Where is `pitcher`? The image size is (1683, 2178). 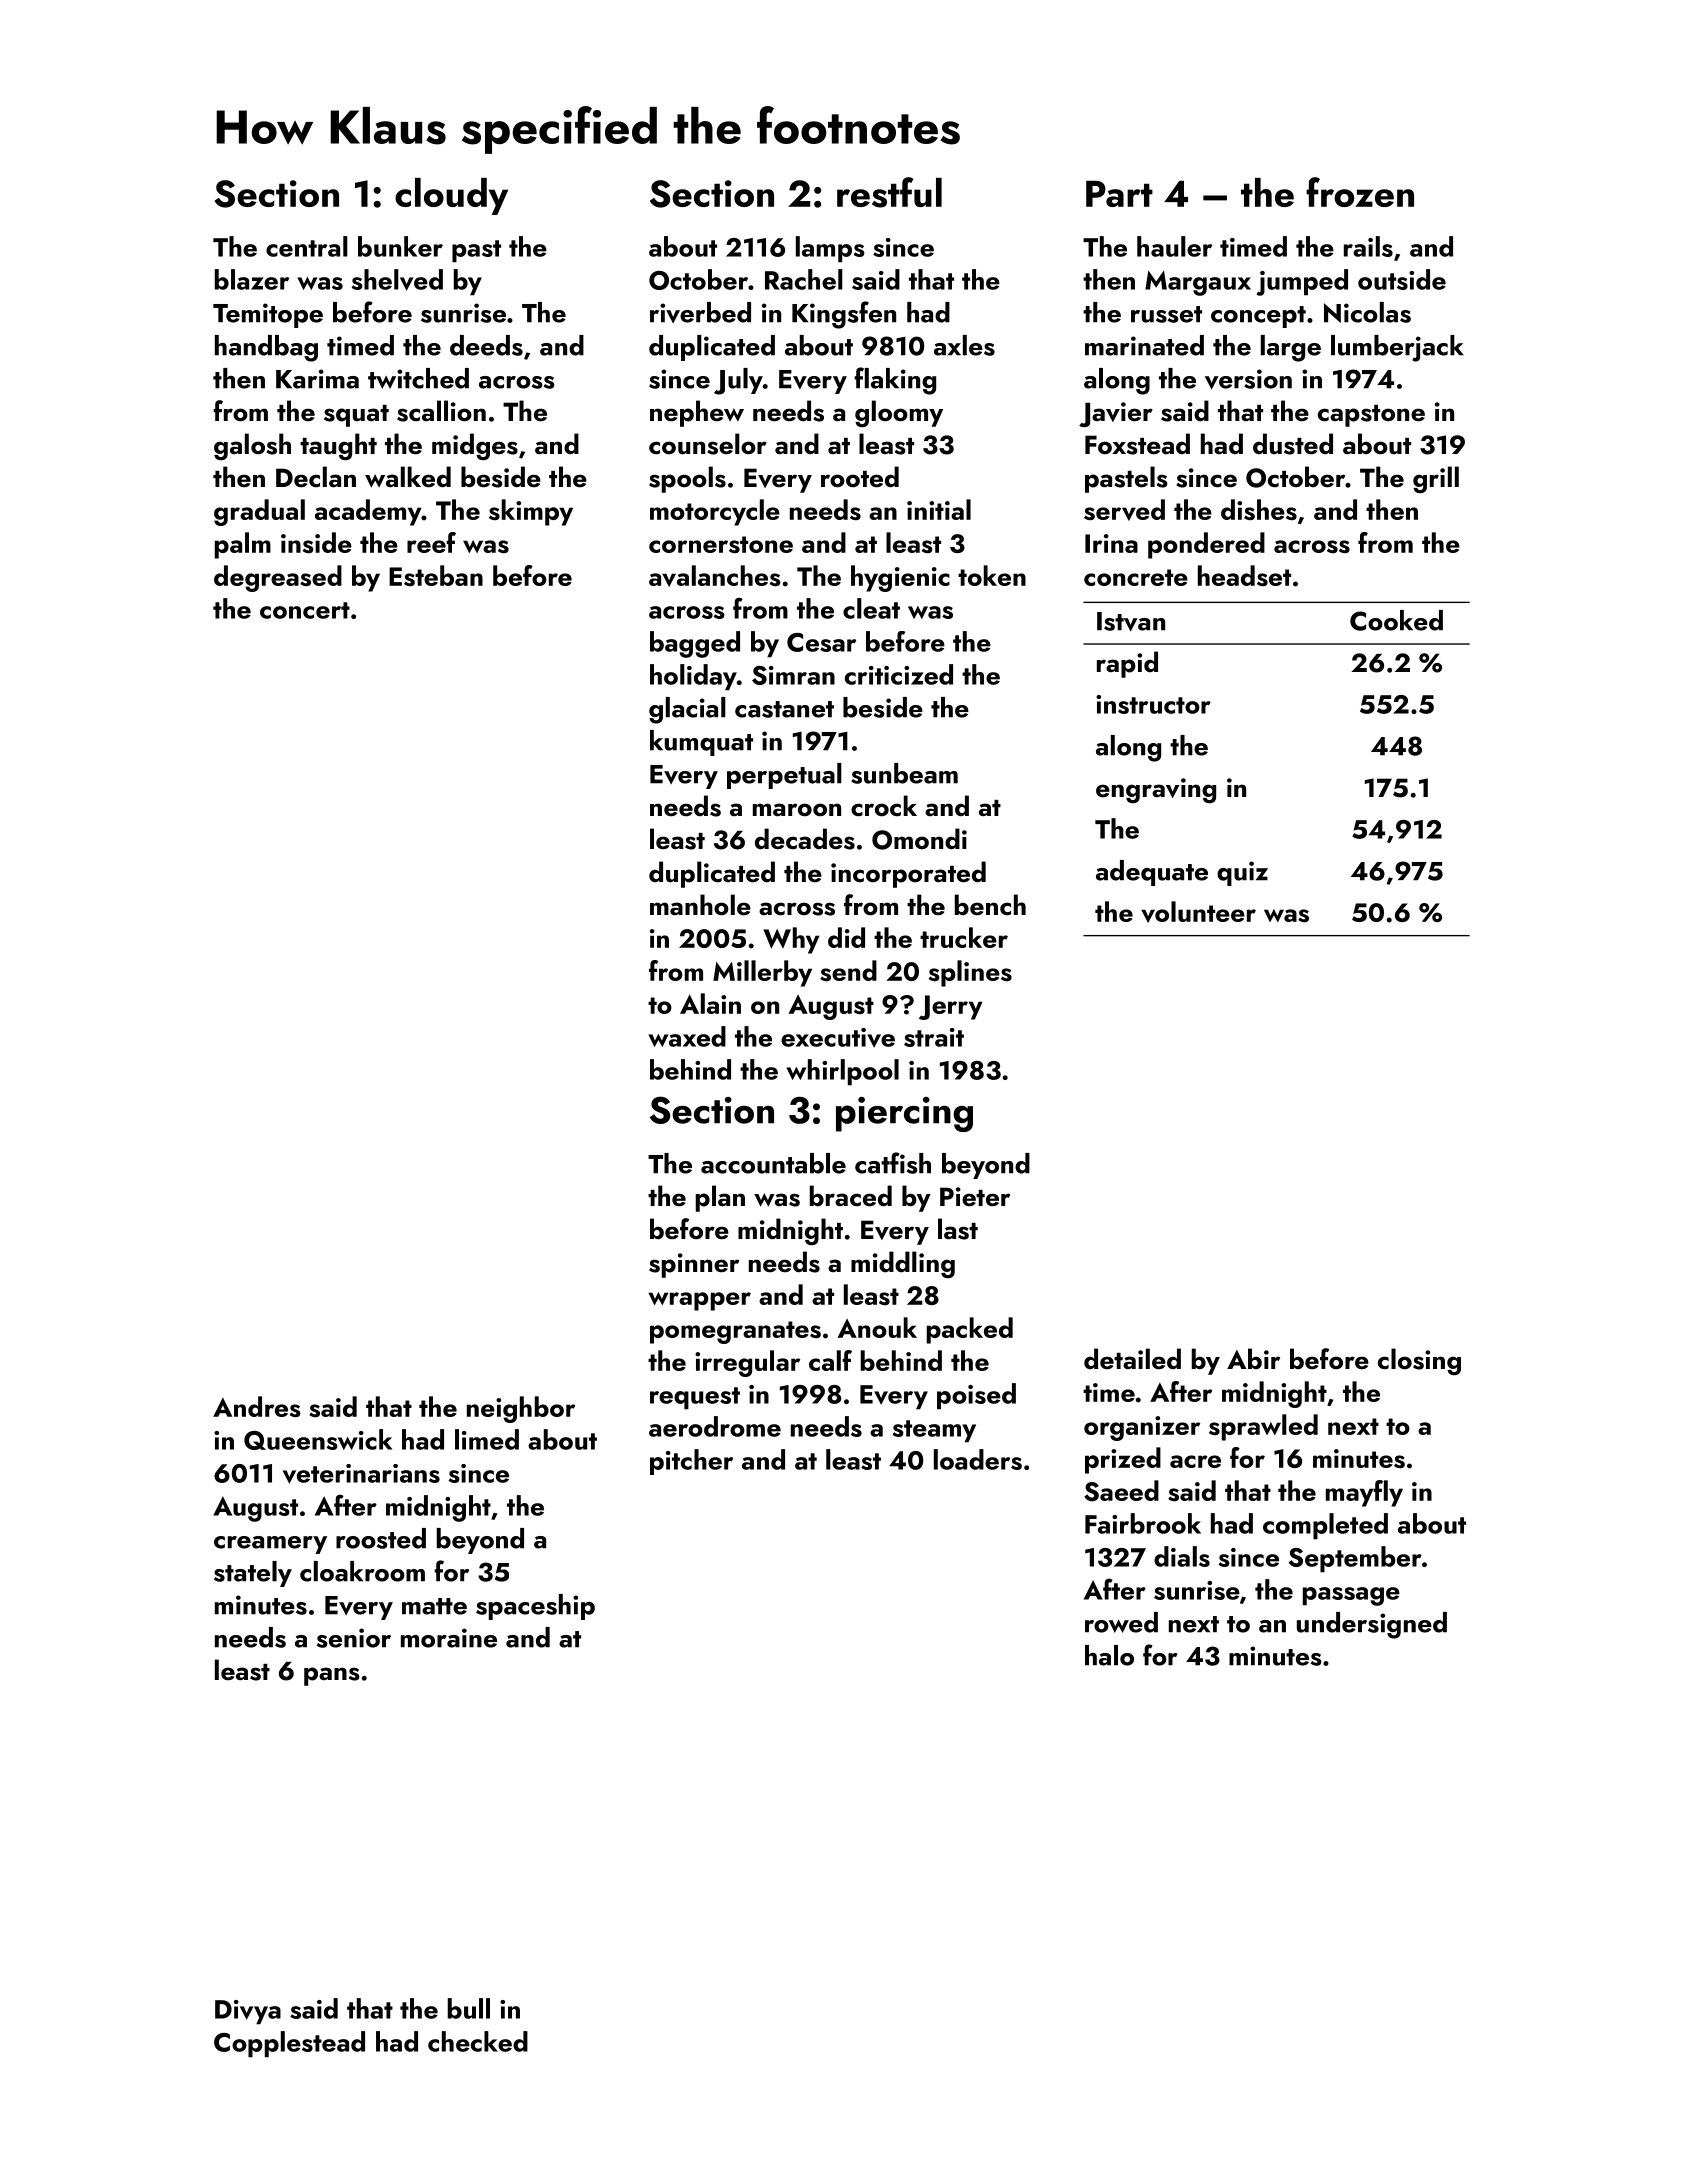 pitcher is located at coordinates (691, 1462).
